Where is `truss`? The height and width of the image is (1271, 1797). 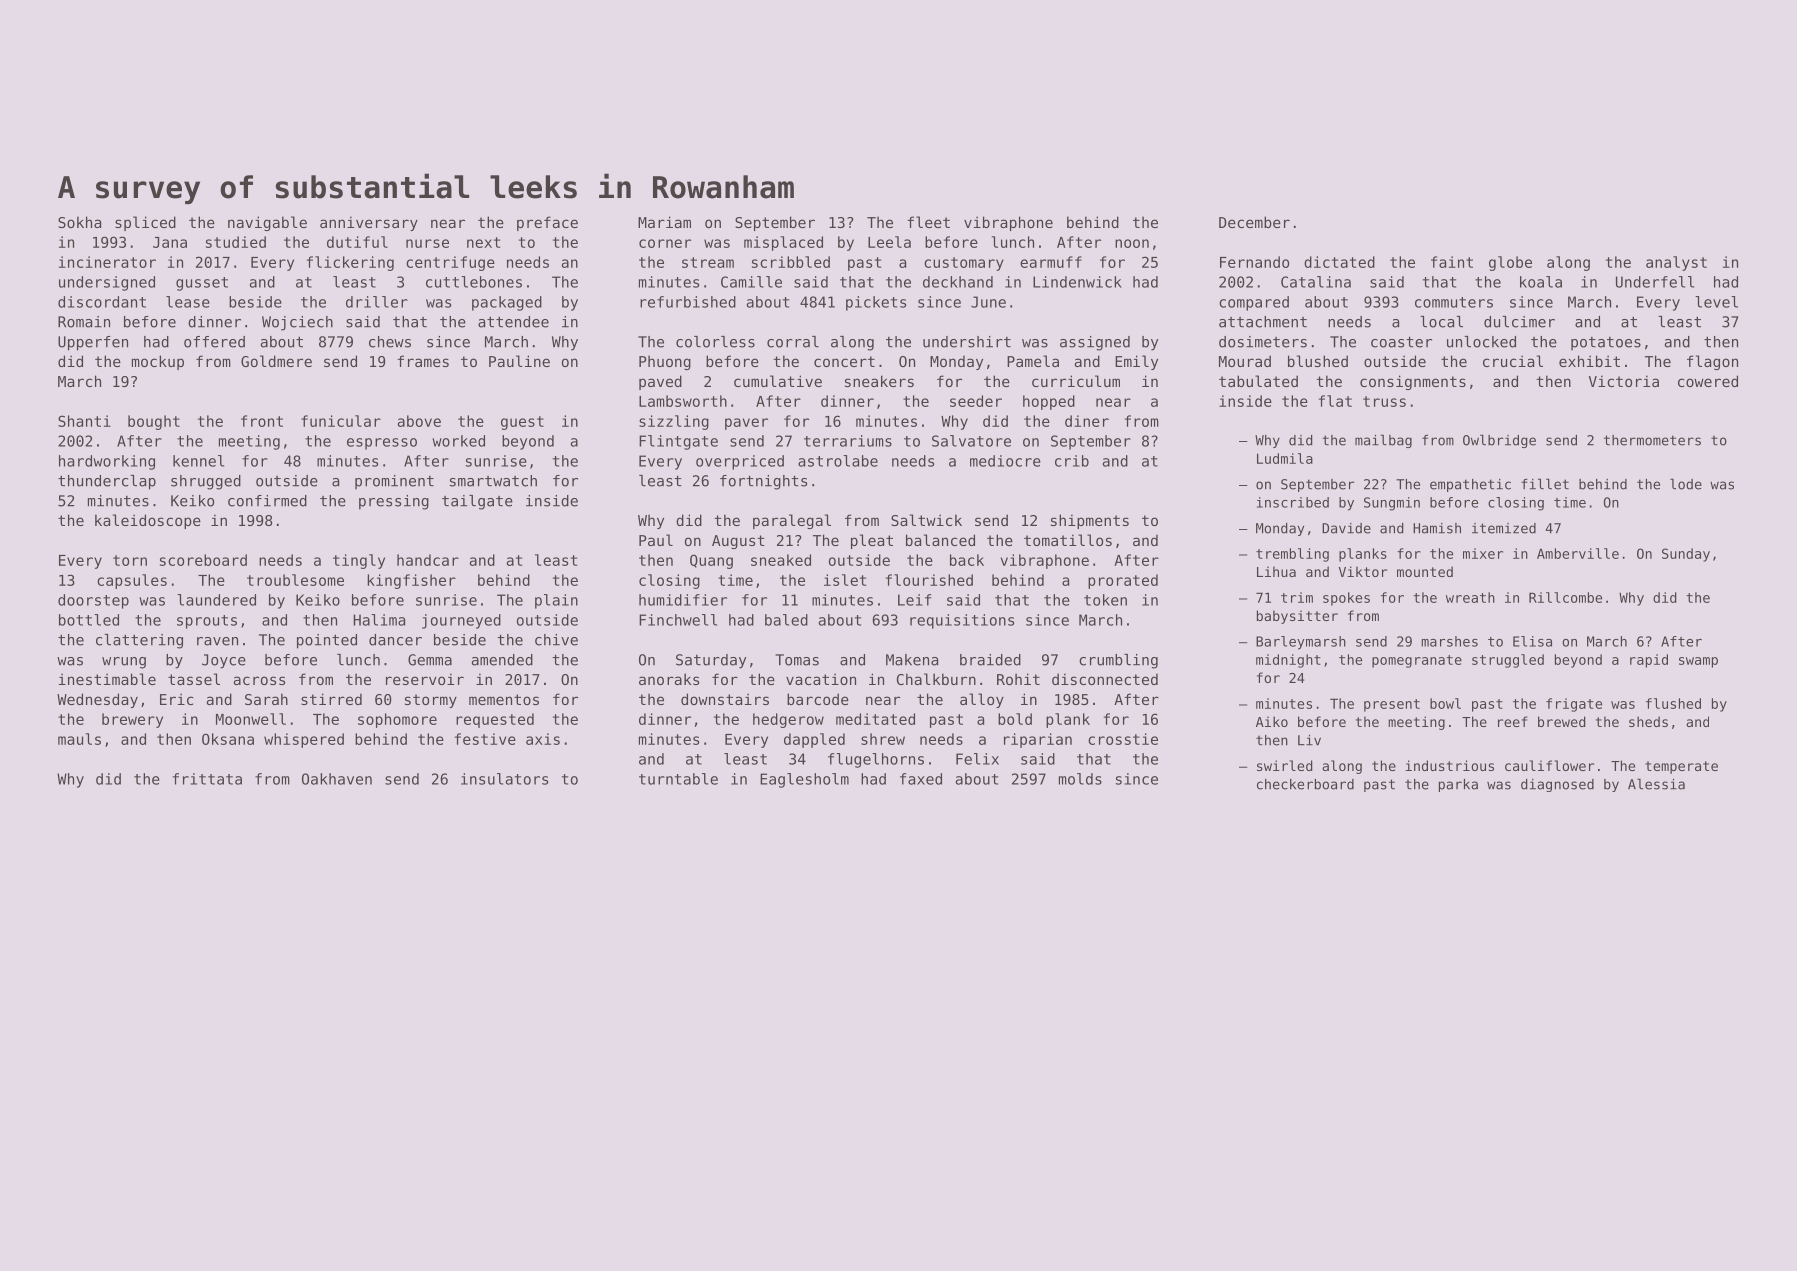
truss is located at coordinates (1384, 401).
